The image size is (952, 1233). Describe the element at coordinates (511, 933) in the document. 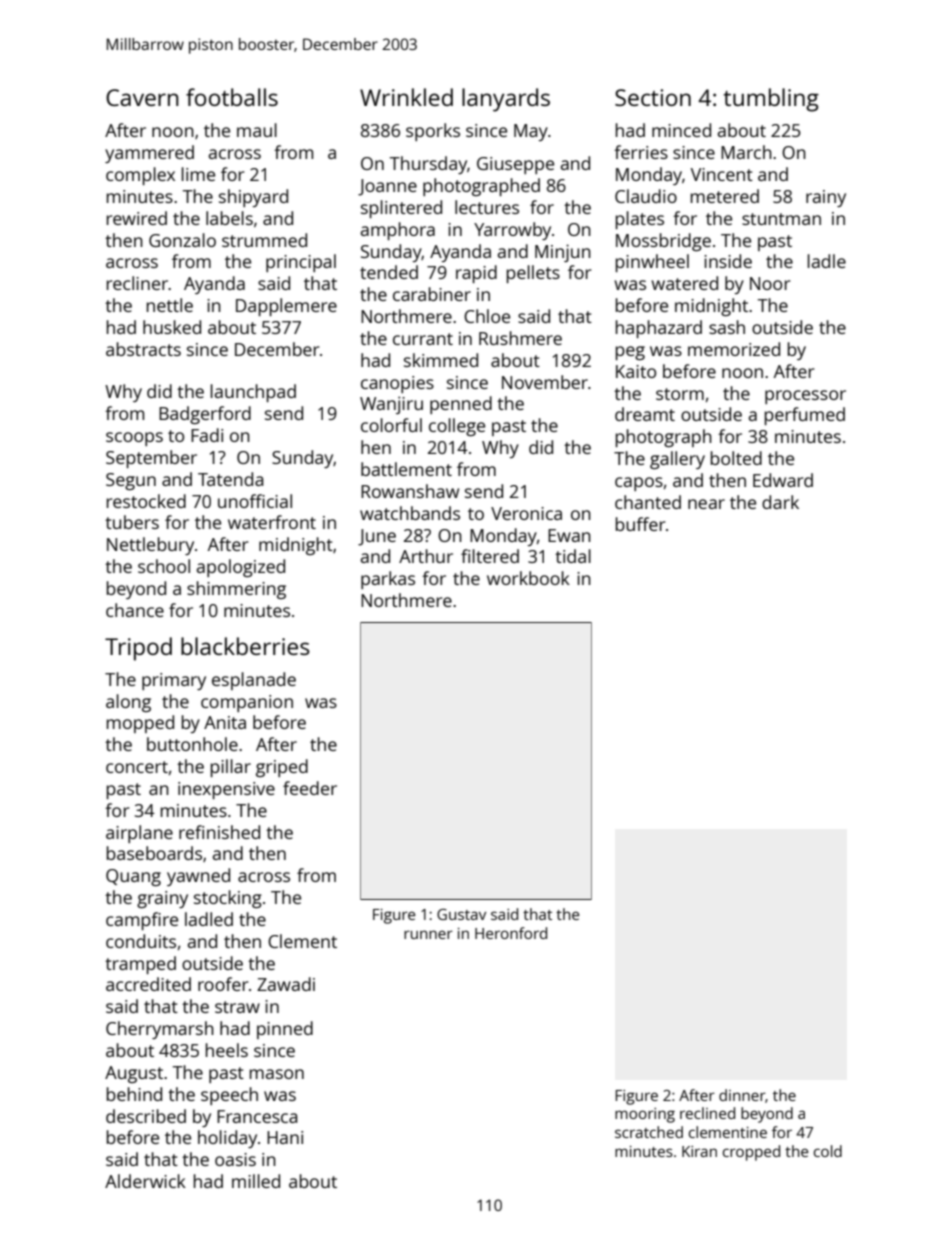

I see `Heronford` at that location.
